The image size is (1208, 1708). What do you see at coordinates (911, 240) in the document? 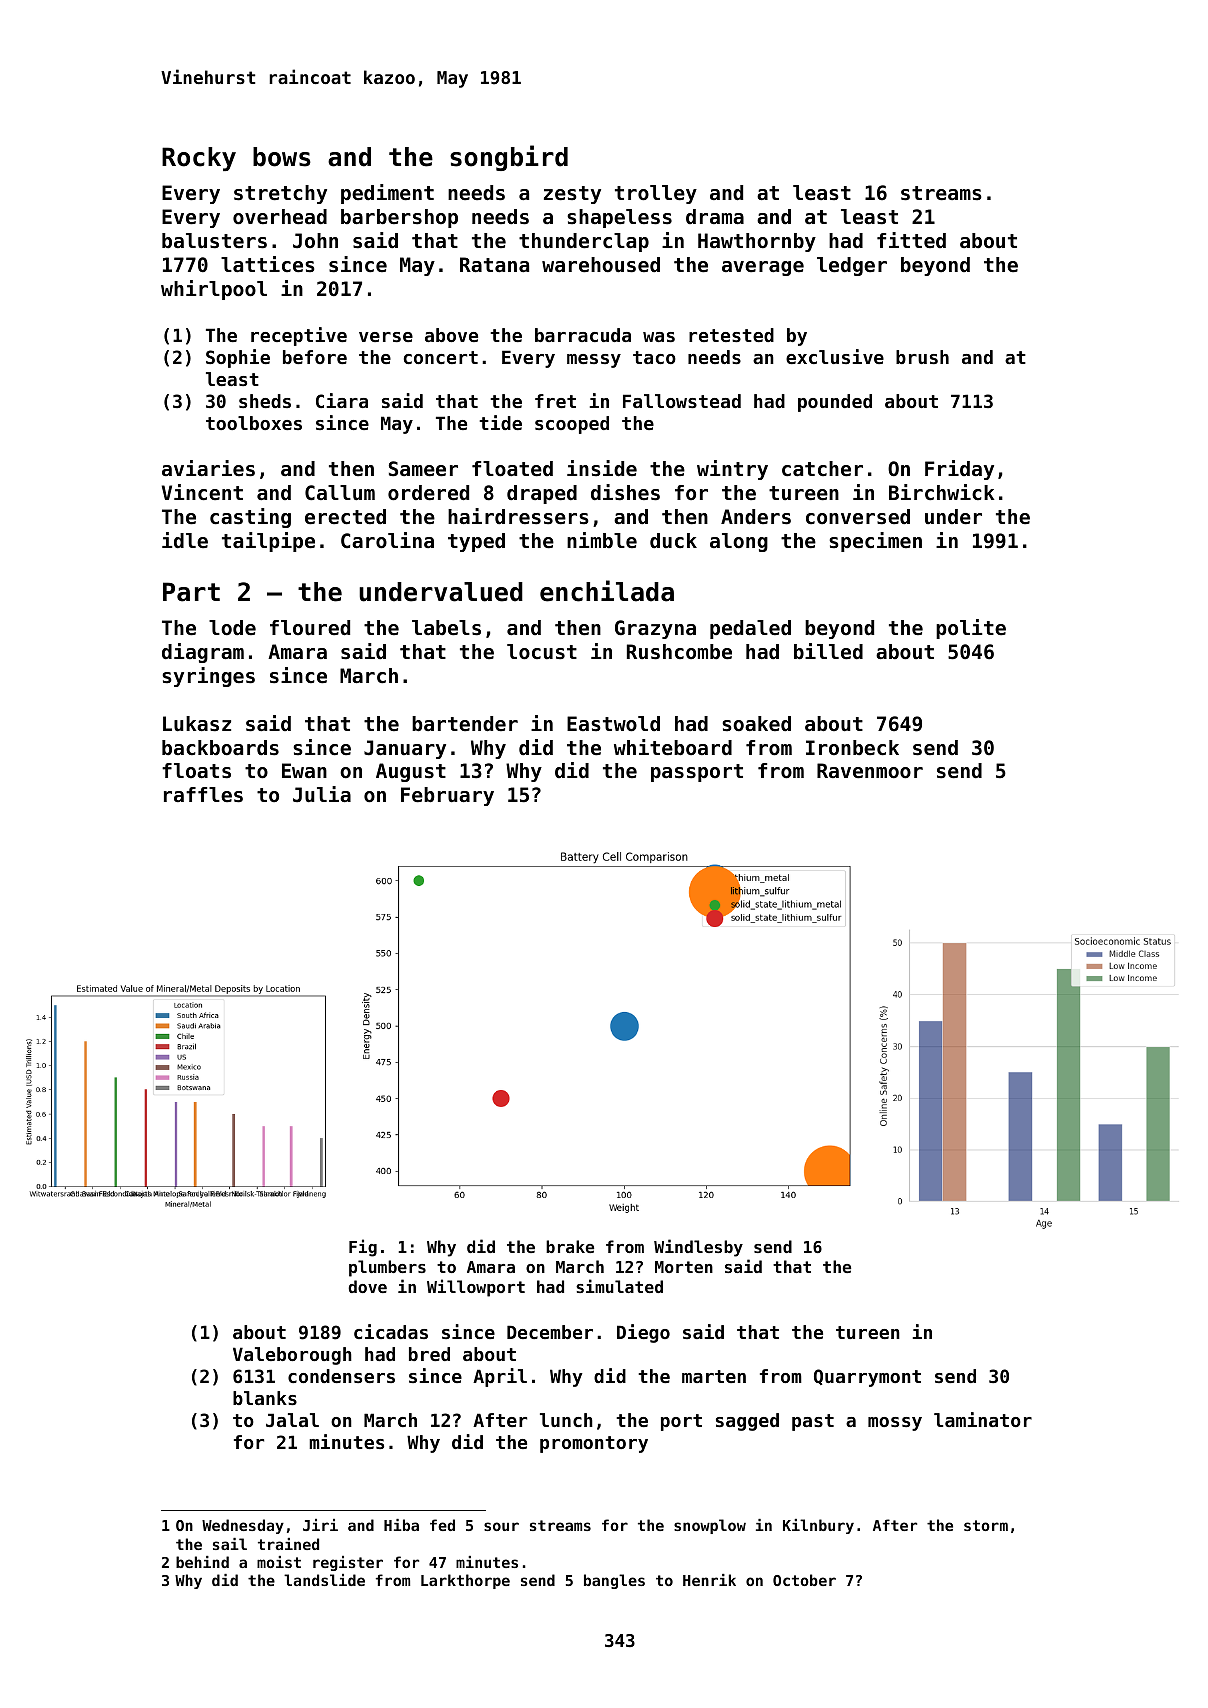
I see `fitted` at bounding box center [911, 240].
